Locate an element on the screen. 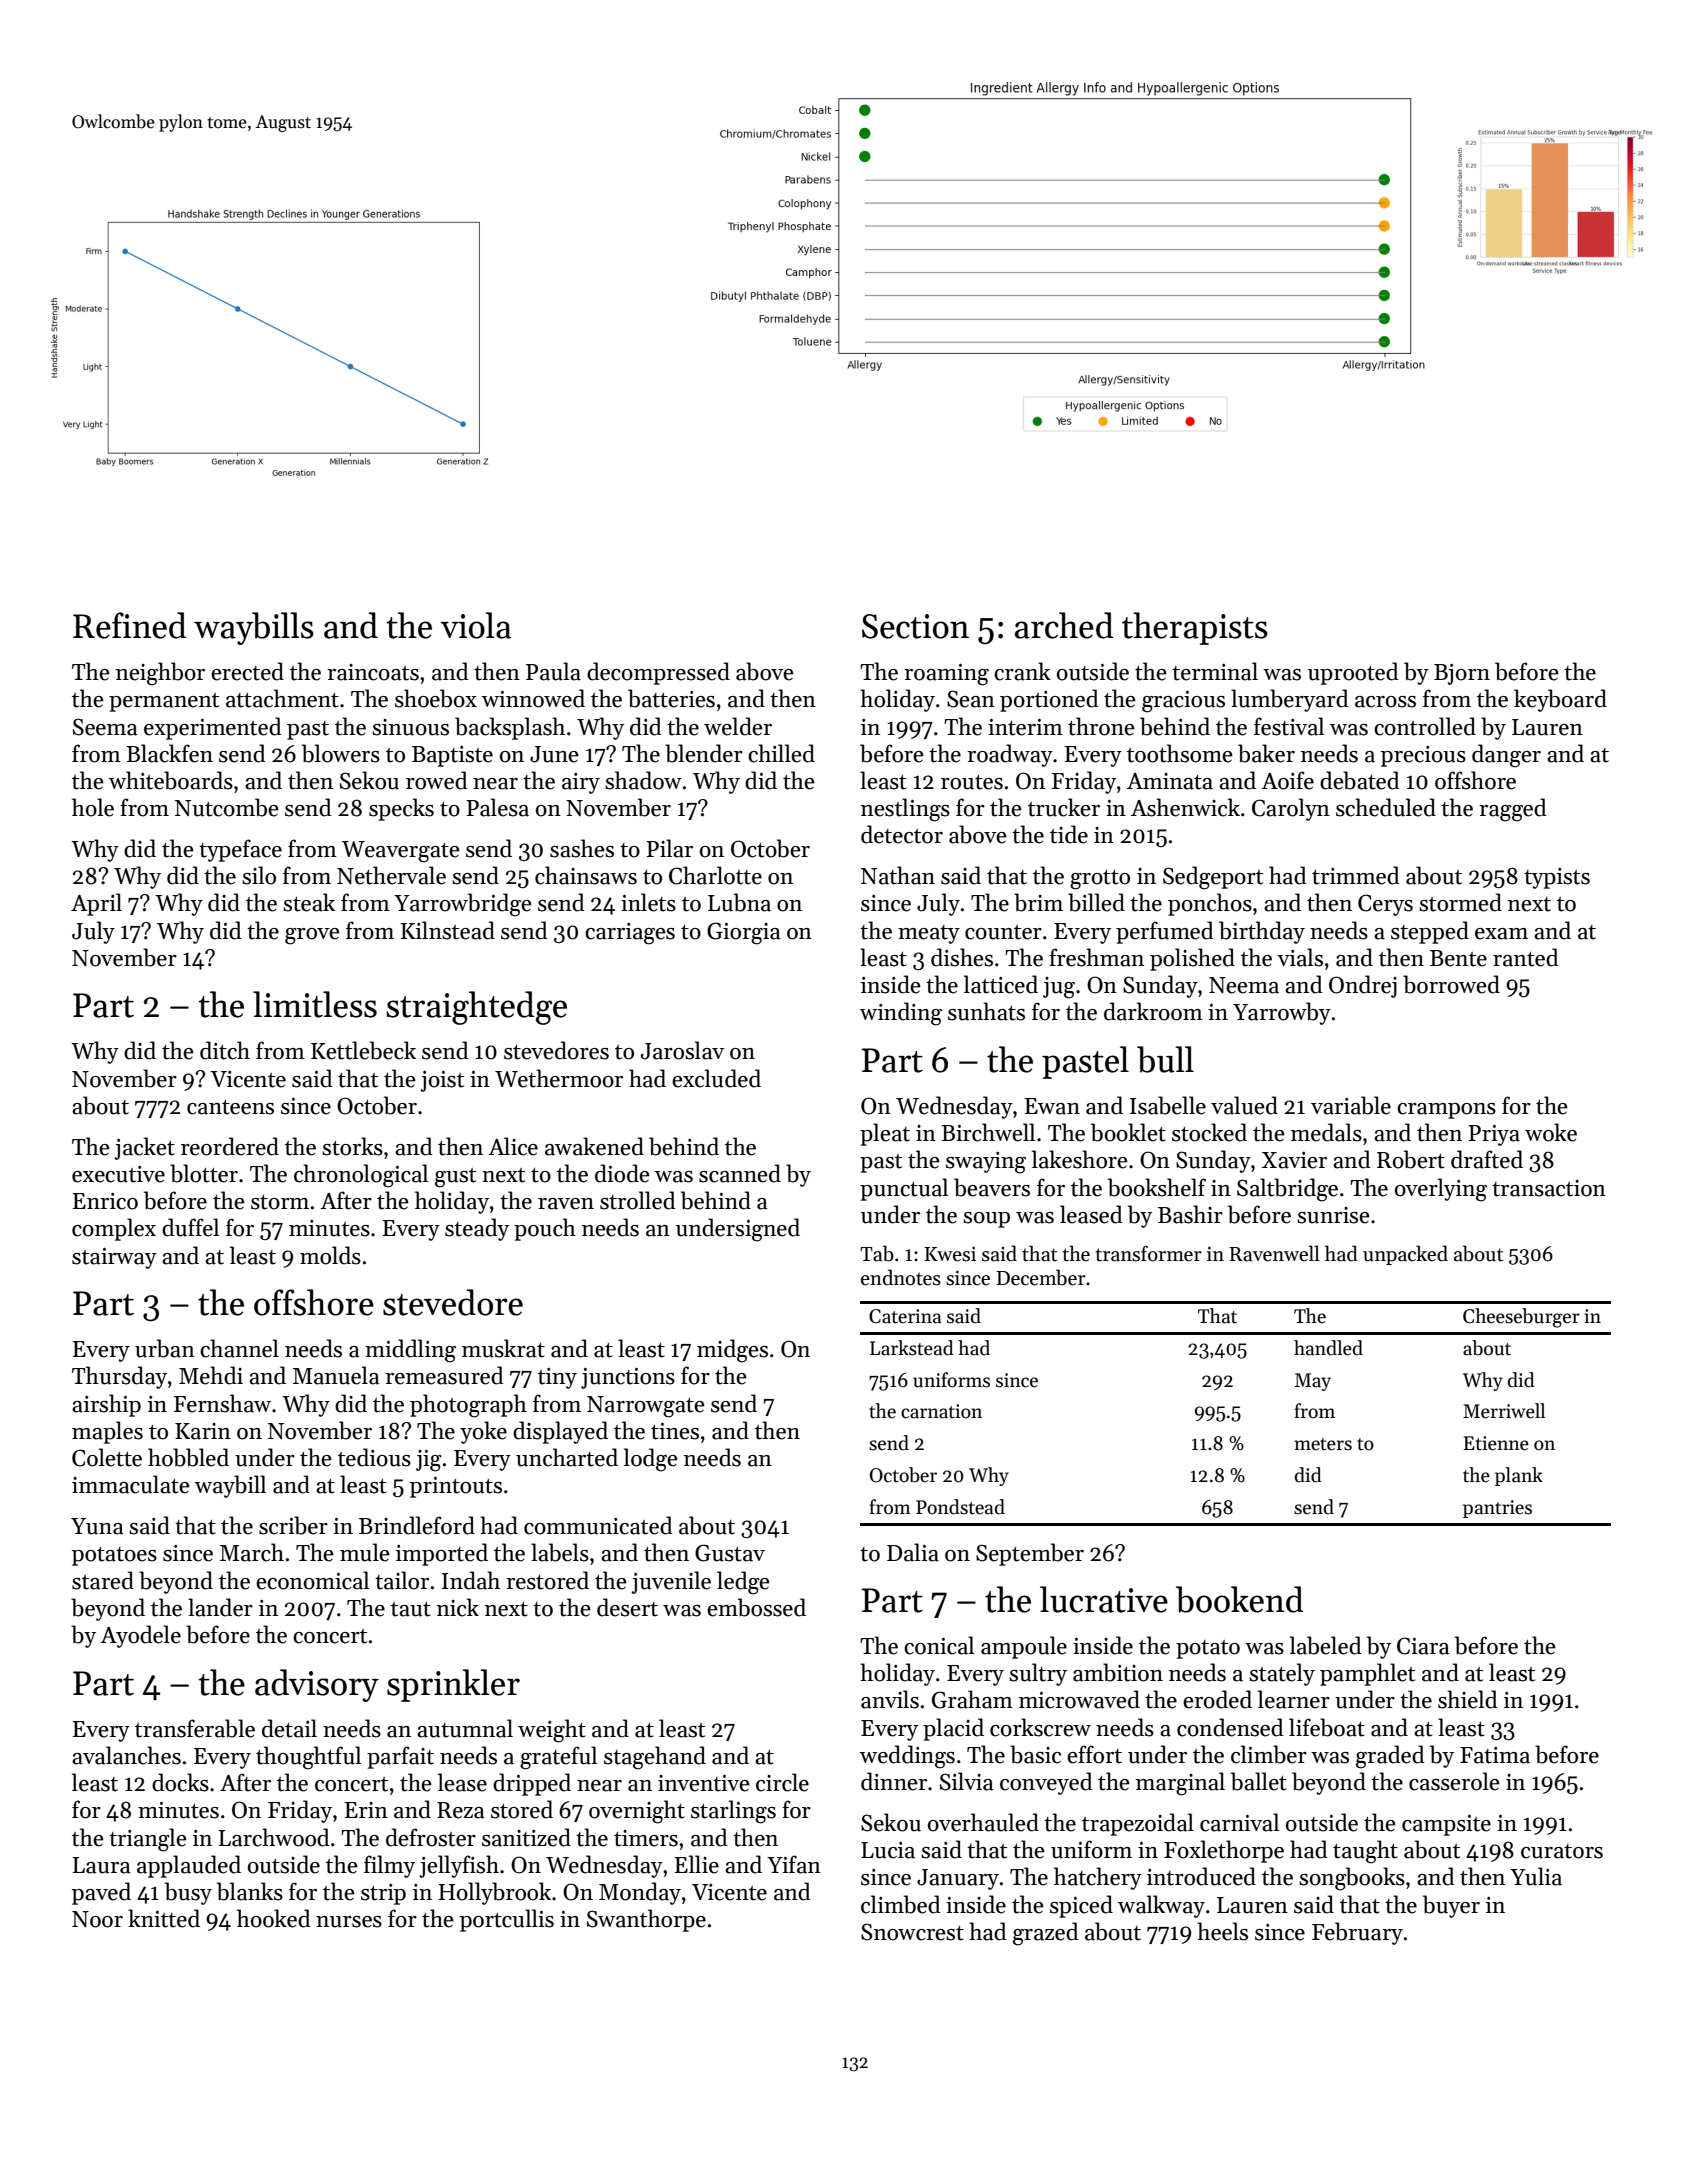  shoebox is located at coordinates (436, 698).
